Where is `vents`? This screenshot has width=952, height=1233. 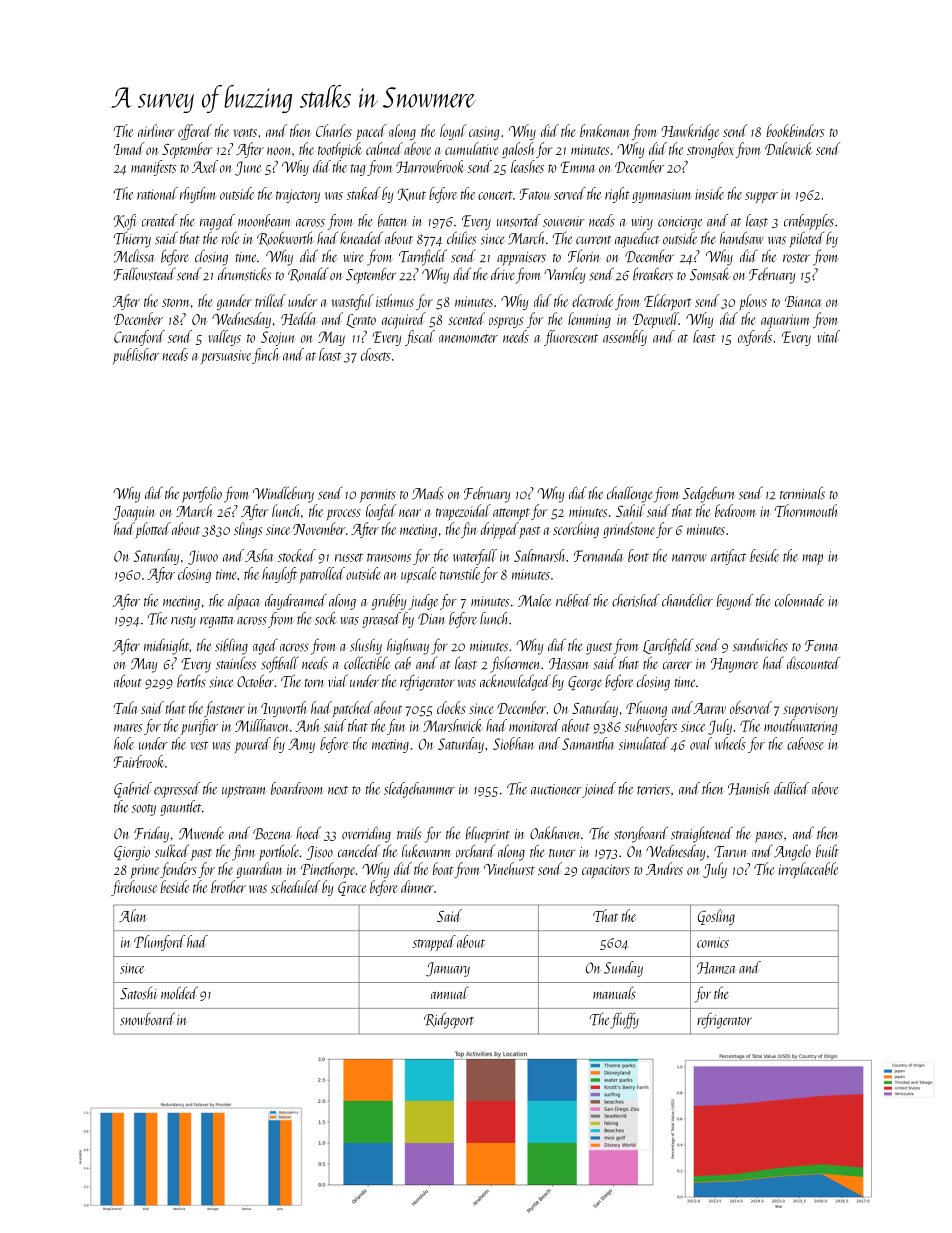 vents is located at coordinates (245, 132).
